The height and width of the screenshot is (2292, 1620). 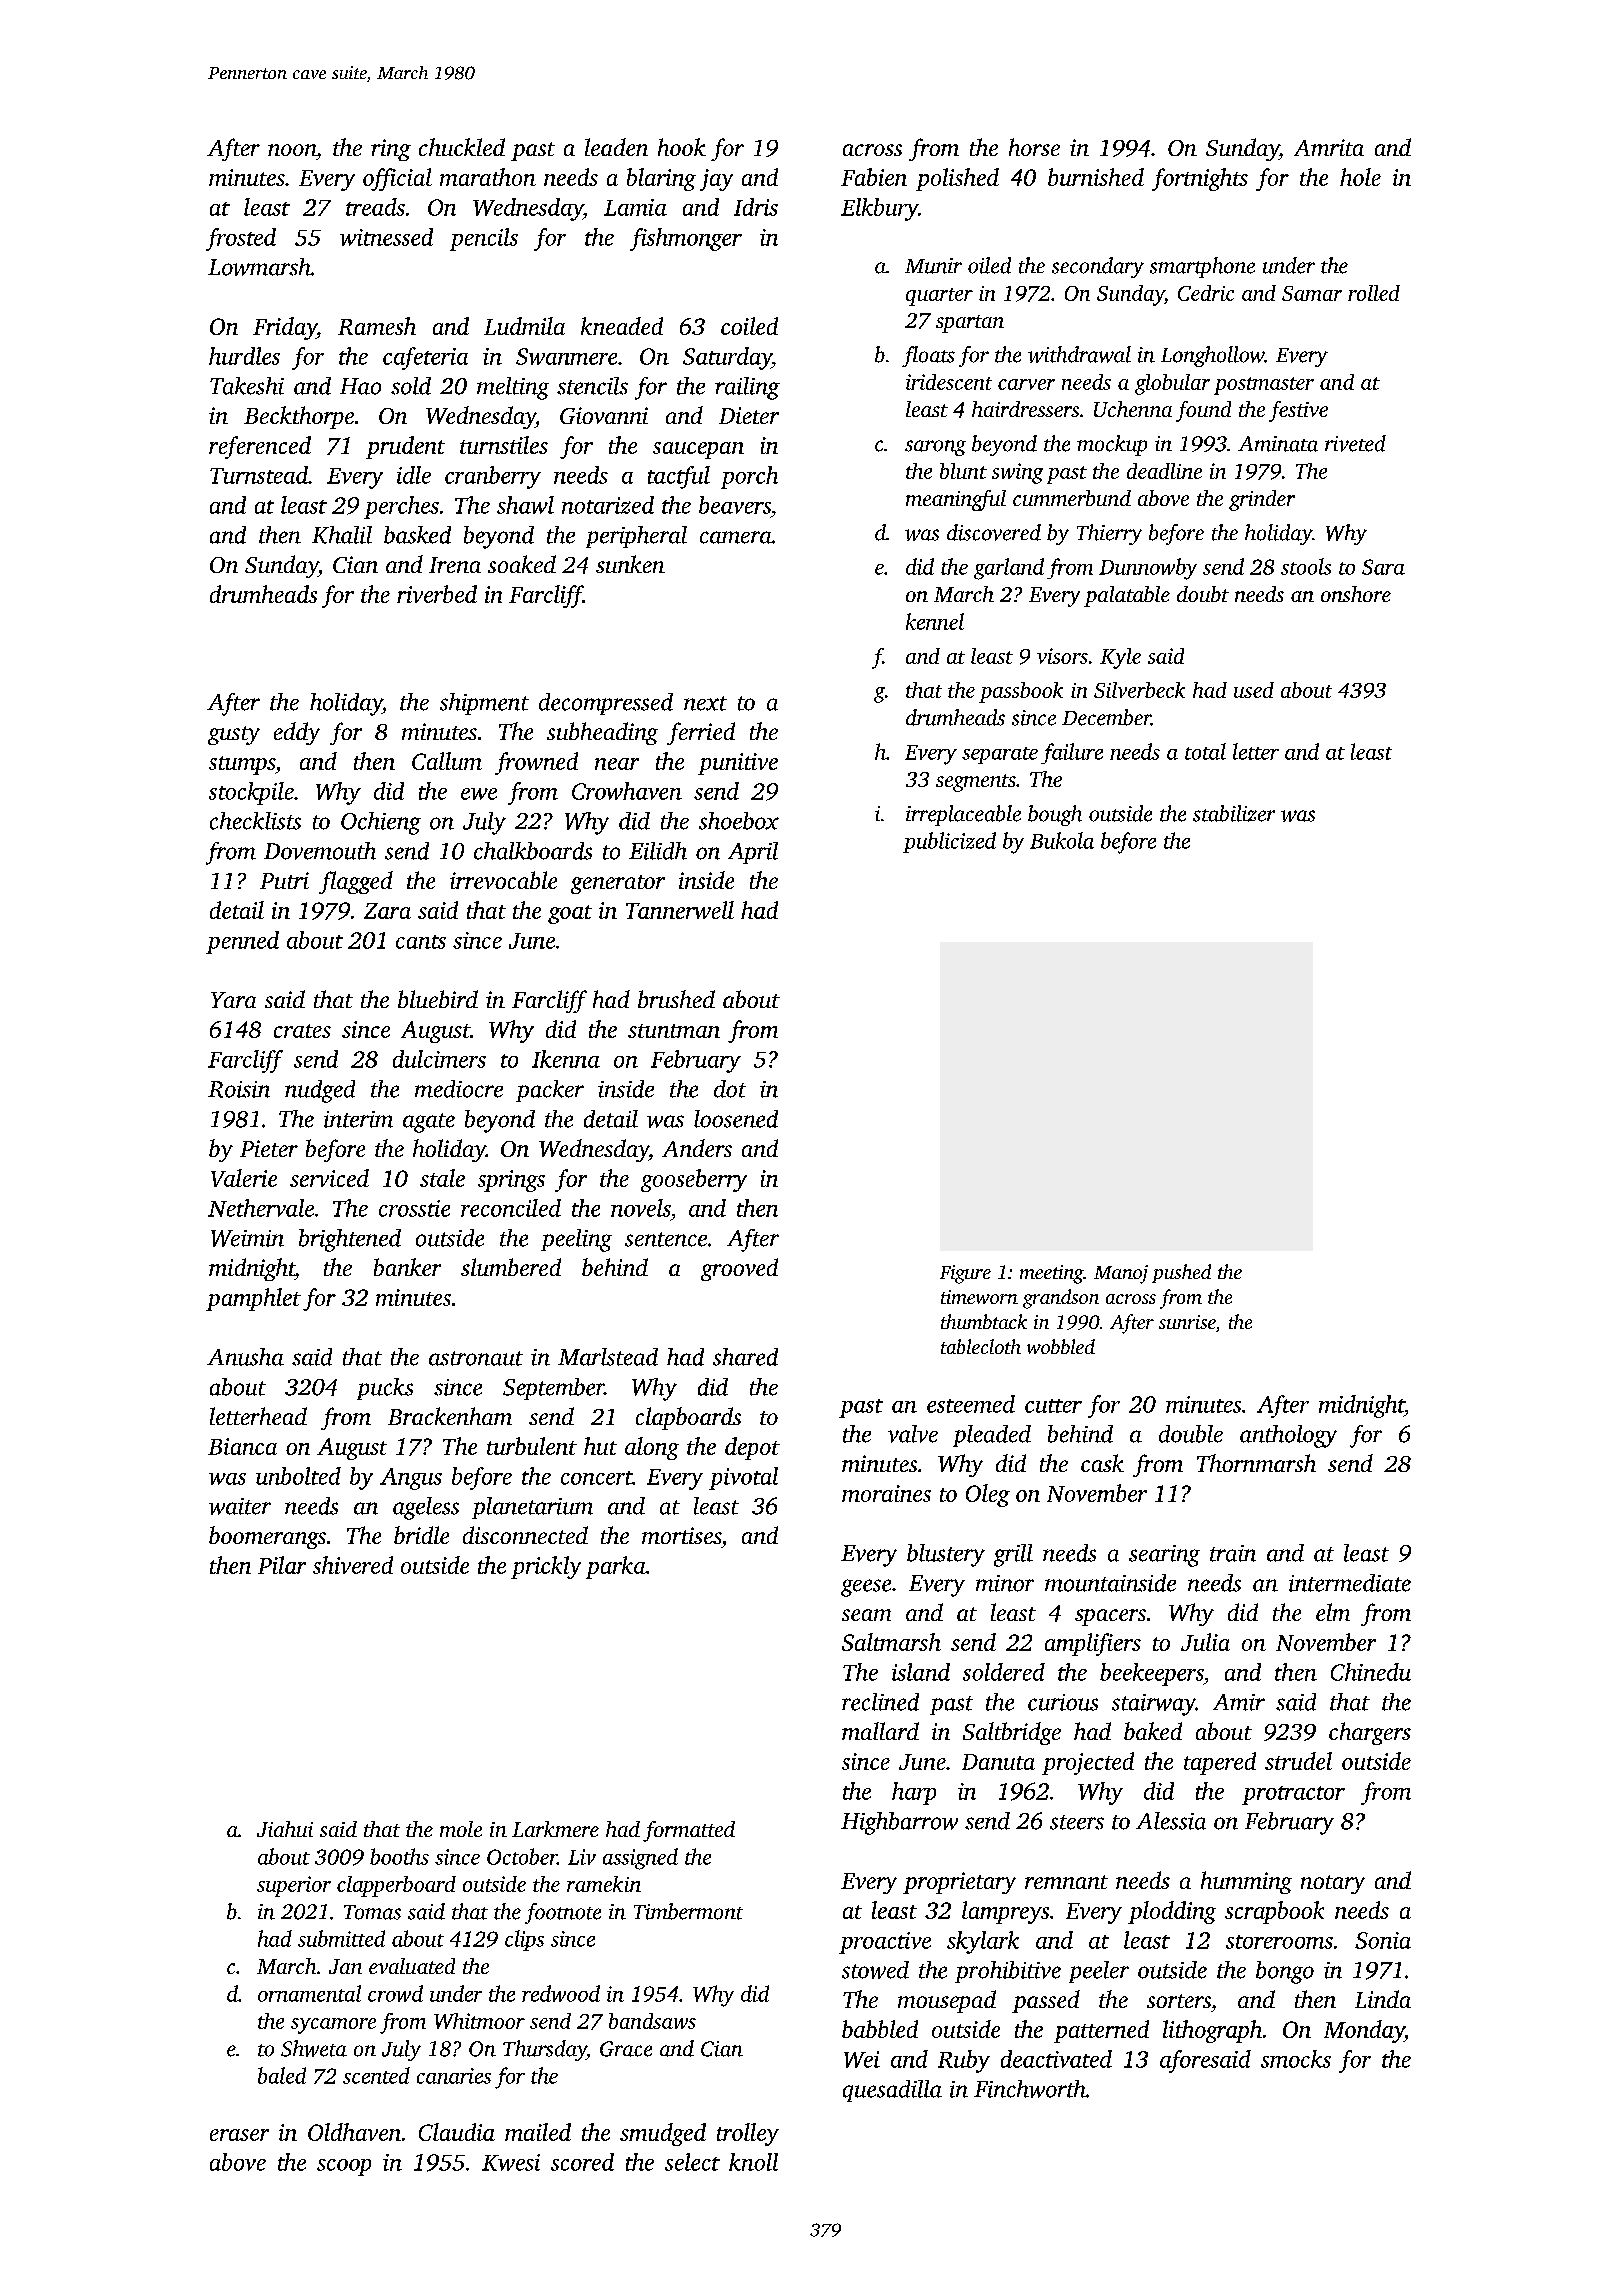 What do you see at coordinates (1034, 147) in the screenshot?
I see `horse` at bounding box center [1034, 147].
